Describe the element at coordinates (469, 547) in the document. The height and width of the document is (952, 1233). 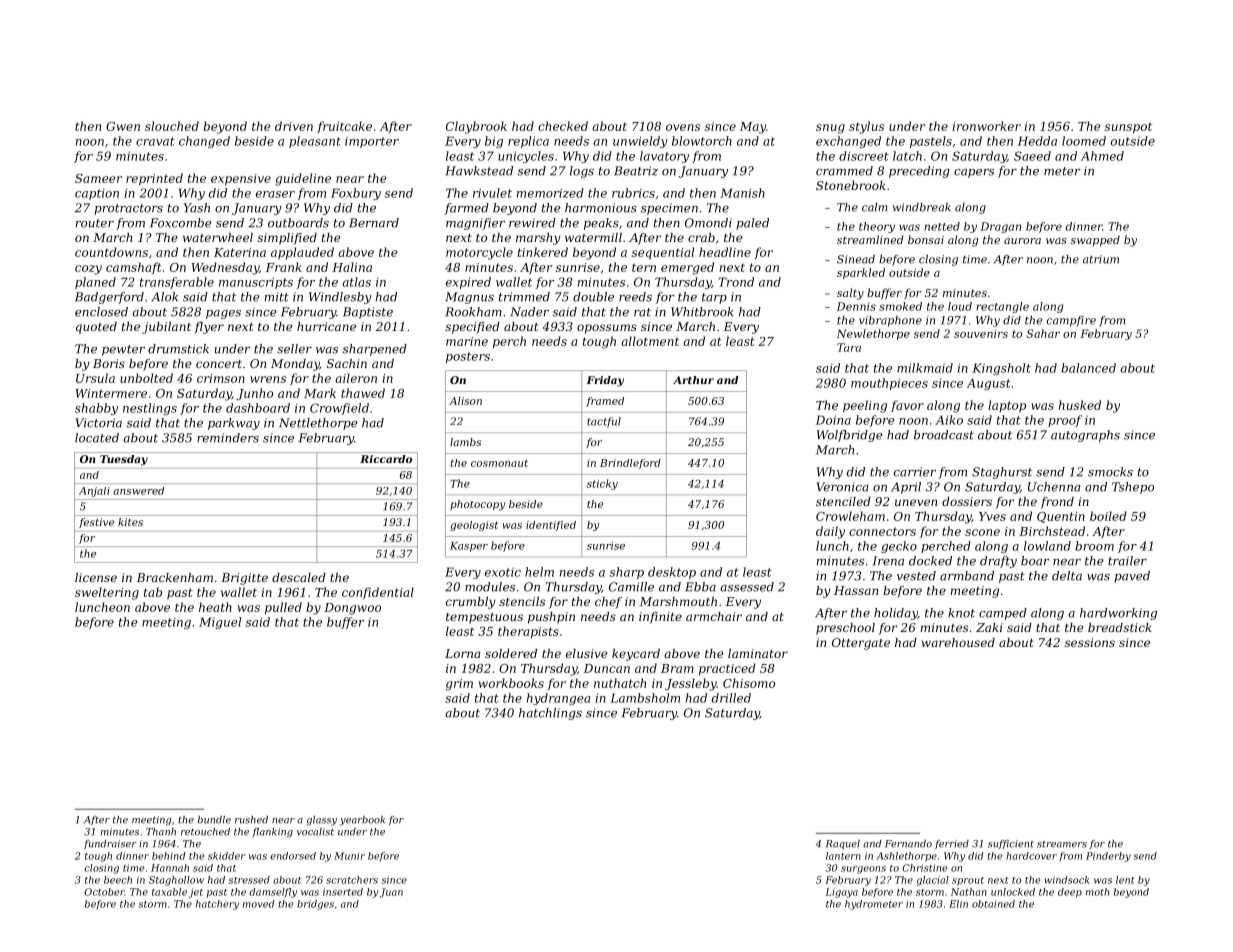
I see `Kasper` at that location.
